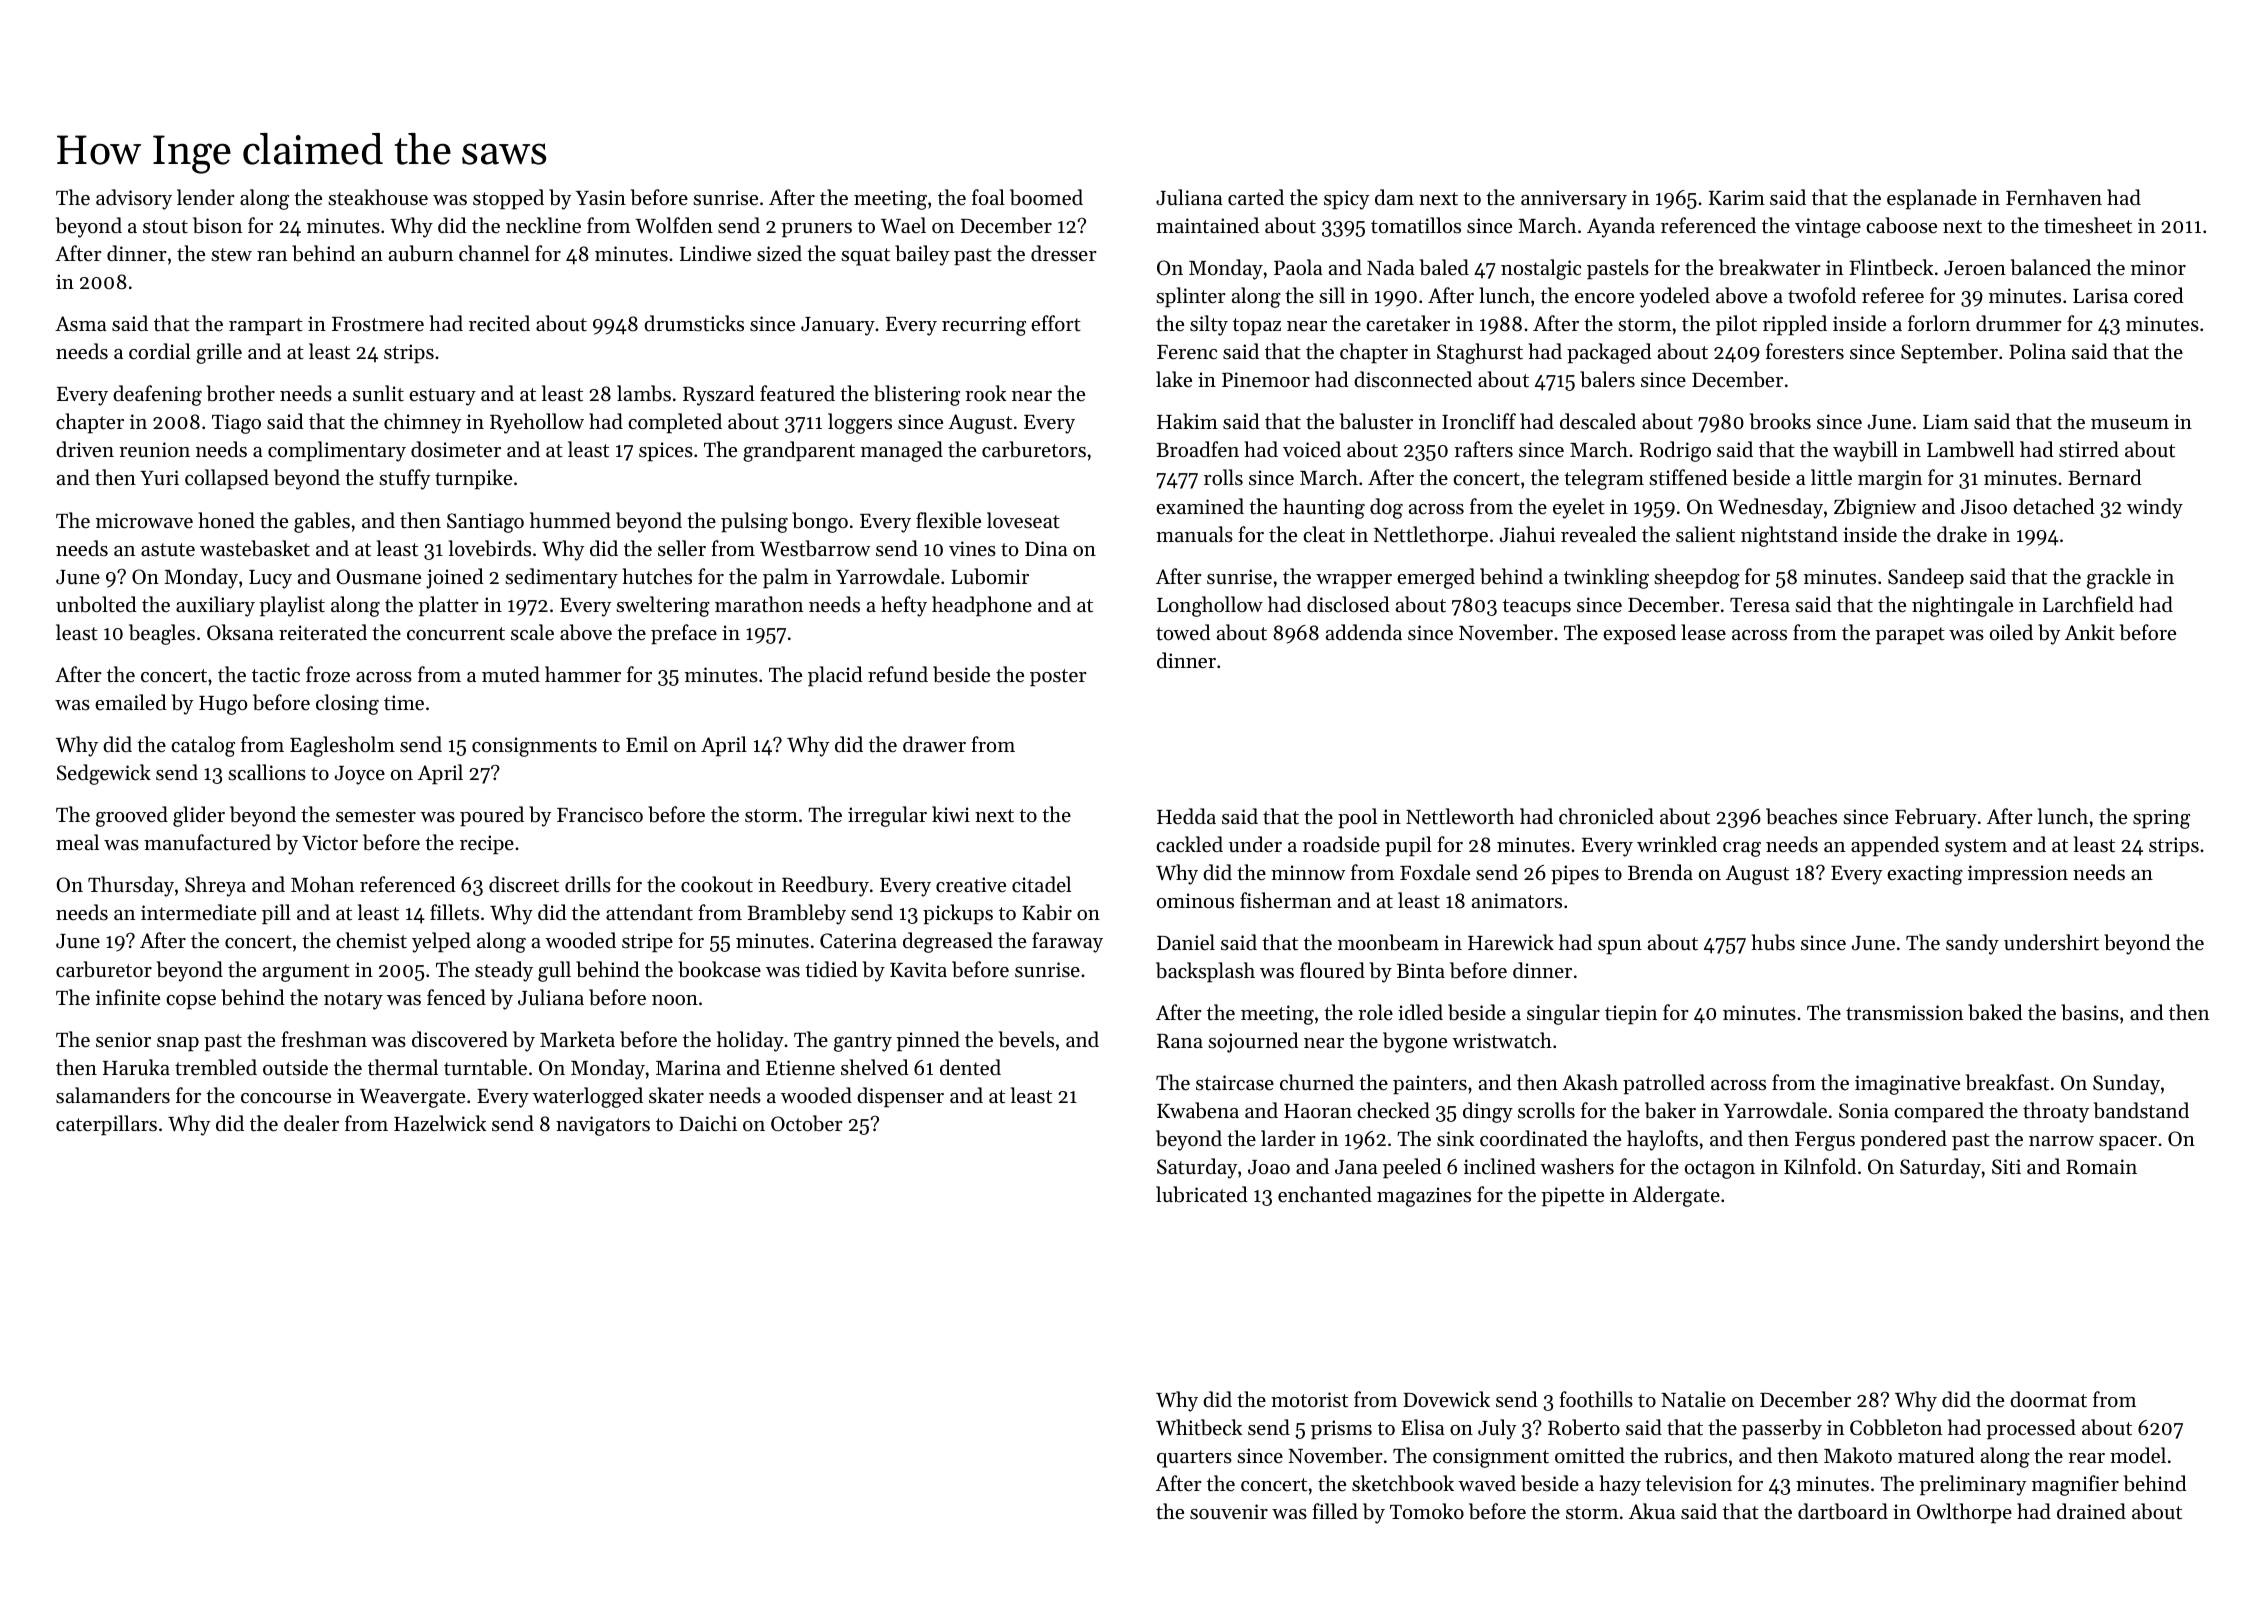  I want to click on souvenir, so click(1229, 1512).
